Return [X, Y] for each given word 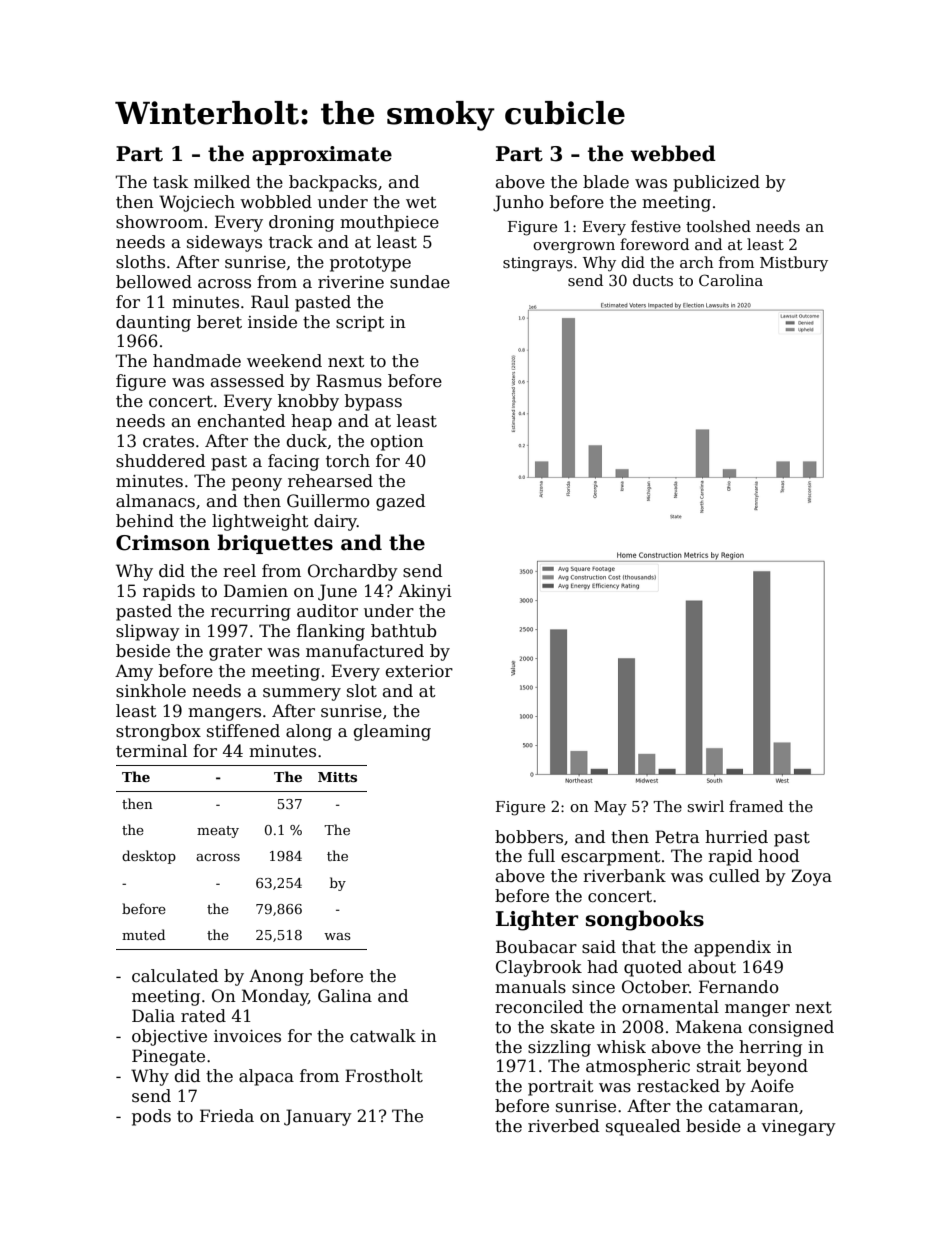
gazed [400, 502]
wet [421, 203]
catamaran [754, 1107]
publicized [716, 183]
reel [239, 571]
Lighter [537, 920]
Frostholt [384, 1076]
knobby [308, 402]
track [291, 242]
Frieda [227, 1116]
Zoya [811, 877]
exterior [419, 671]
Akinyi [425, 592]
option [397, 443]
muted [143, 934]
